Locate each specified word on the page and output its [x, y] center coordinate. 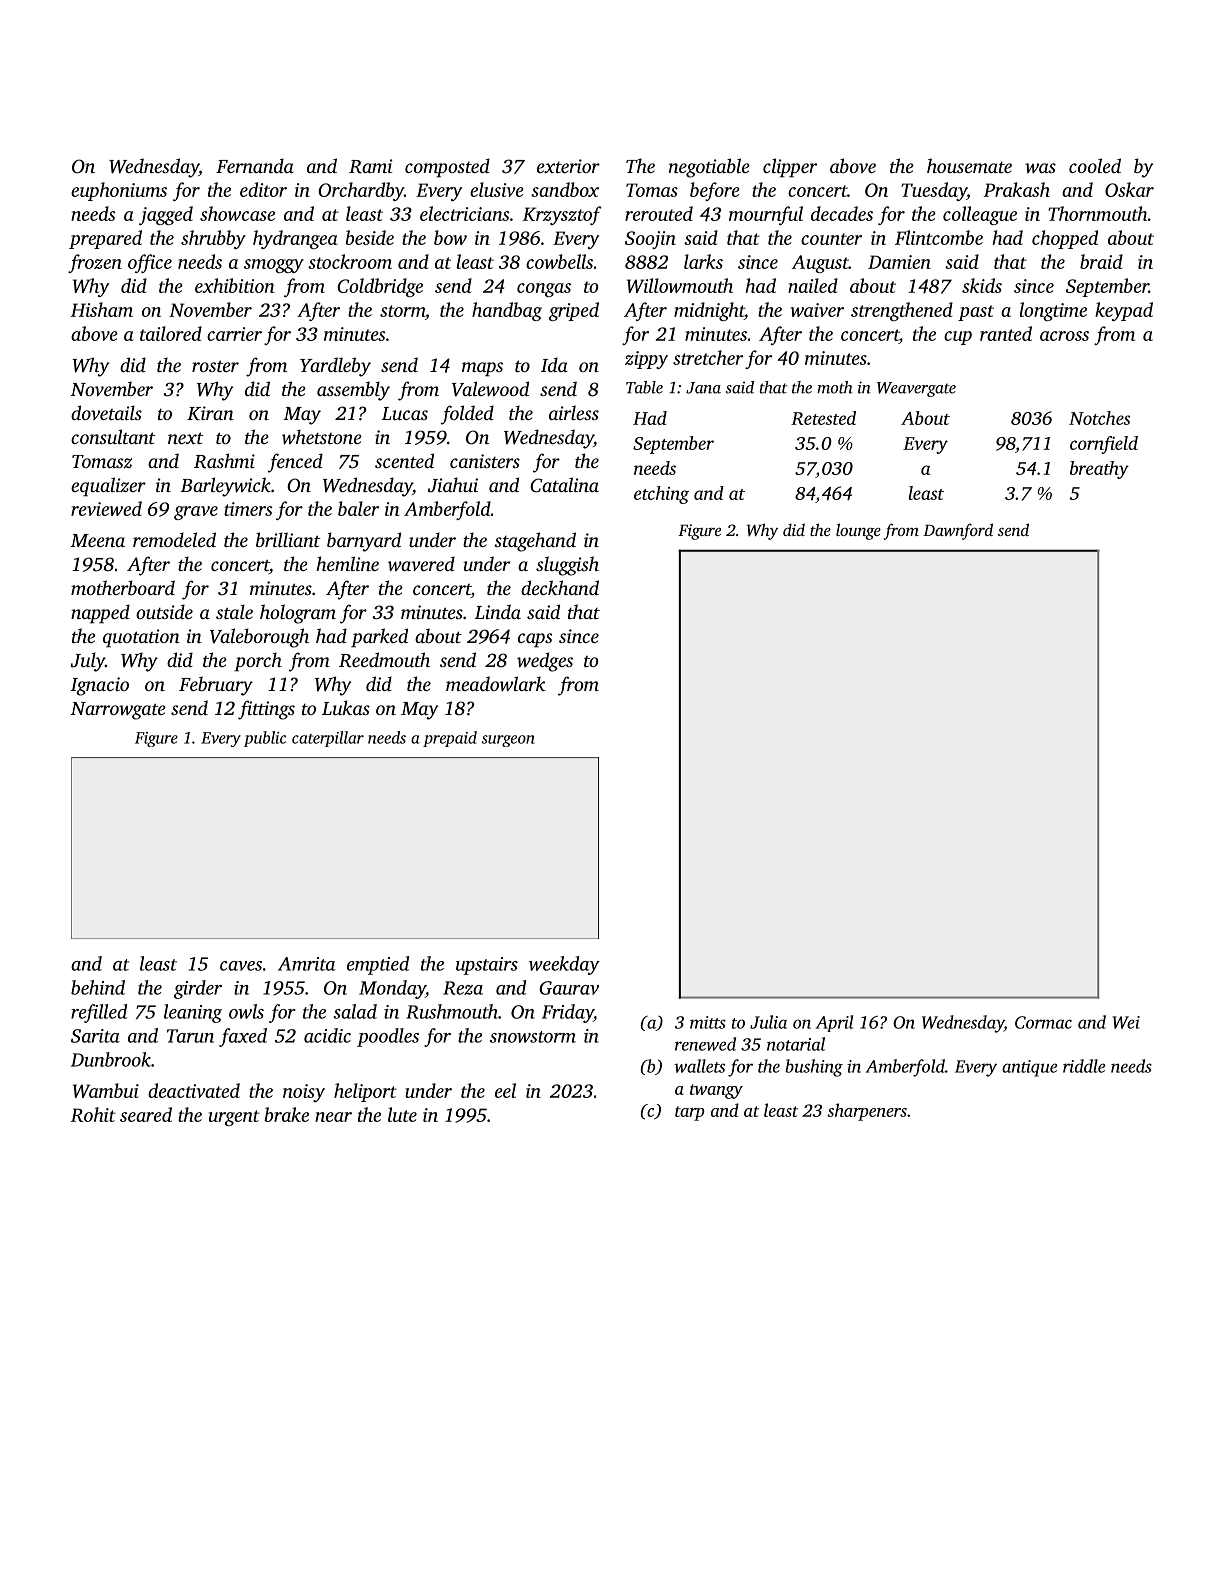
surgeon [508, 741]
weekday [564, 965]
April [835, 1023]
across [1064, 336]
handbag [507, 311]
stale [234, 611]
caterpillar [328, 739]
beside [369, 237]
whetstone [322, 436]
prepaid [450, 739]
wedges [545, 662]
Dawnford [958, 531]
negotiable [709, 168]
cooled [1095, 165]
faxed [243, 1037]
